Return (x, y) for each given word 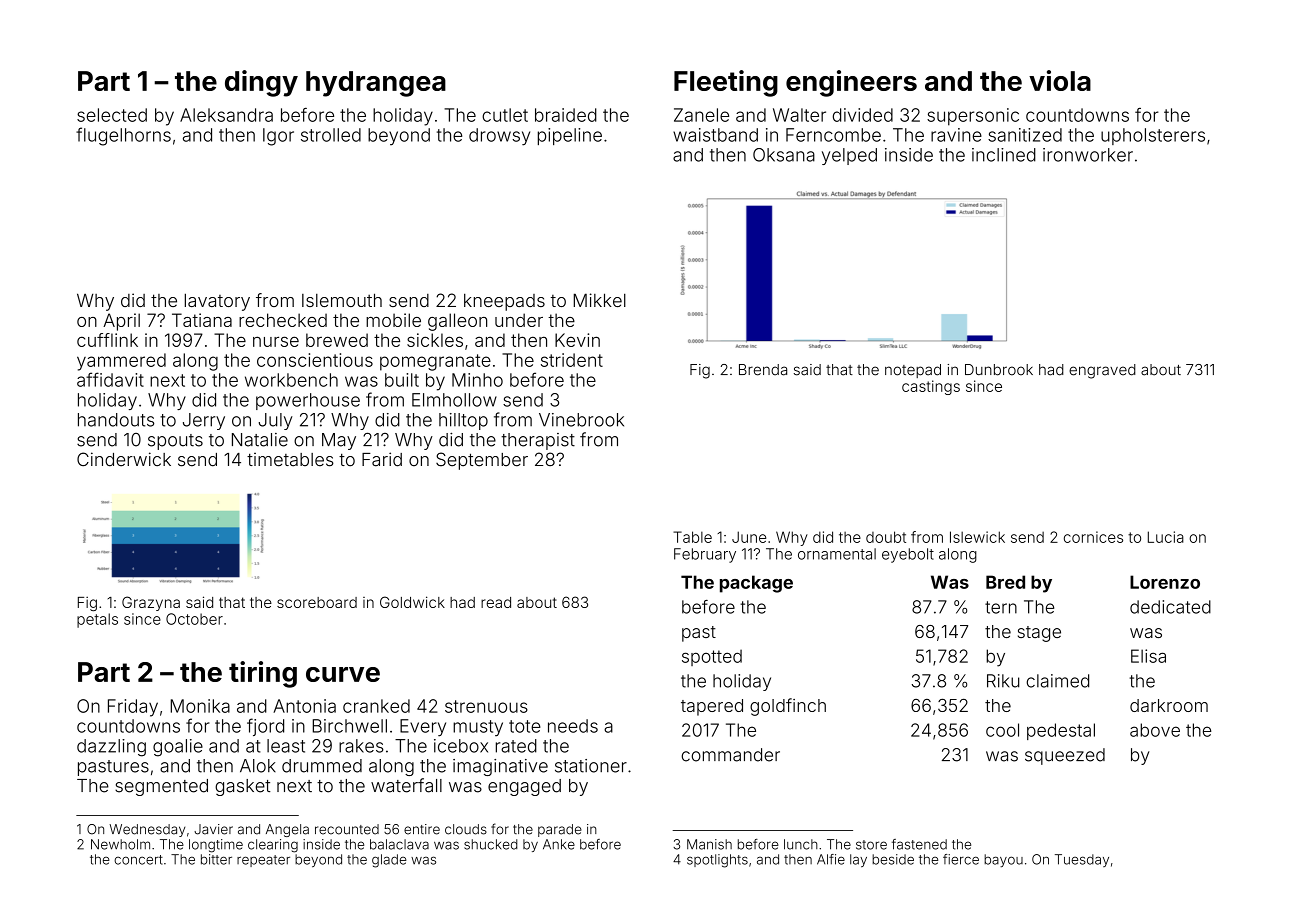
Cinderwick (124, 459)
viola (1060, 80)
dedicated (1170, 607)
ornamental (837, 554)
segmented (161, 787)
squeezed (1065, 756)
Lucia (1166, 537)
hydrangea (376, 84)
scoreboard (317, 602)
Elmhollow (454, 400)
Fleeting (726, 83)
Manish (709, 844)
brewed (337, 340)
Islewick (977, 537)
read (496, 602)
